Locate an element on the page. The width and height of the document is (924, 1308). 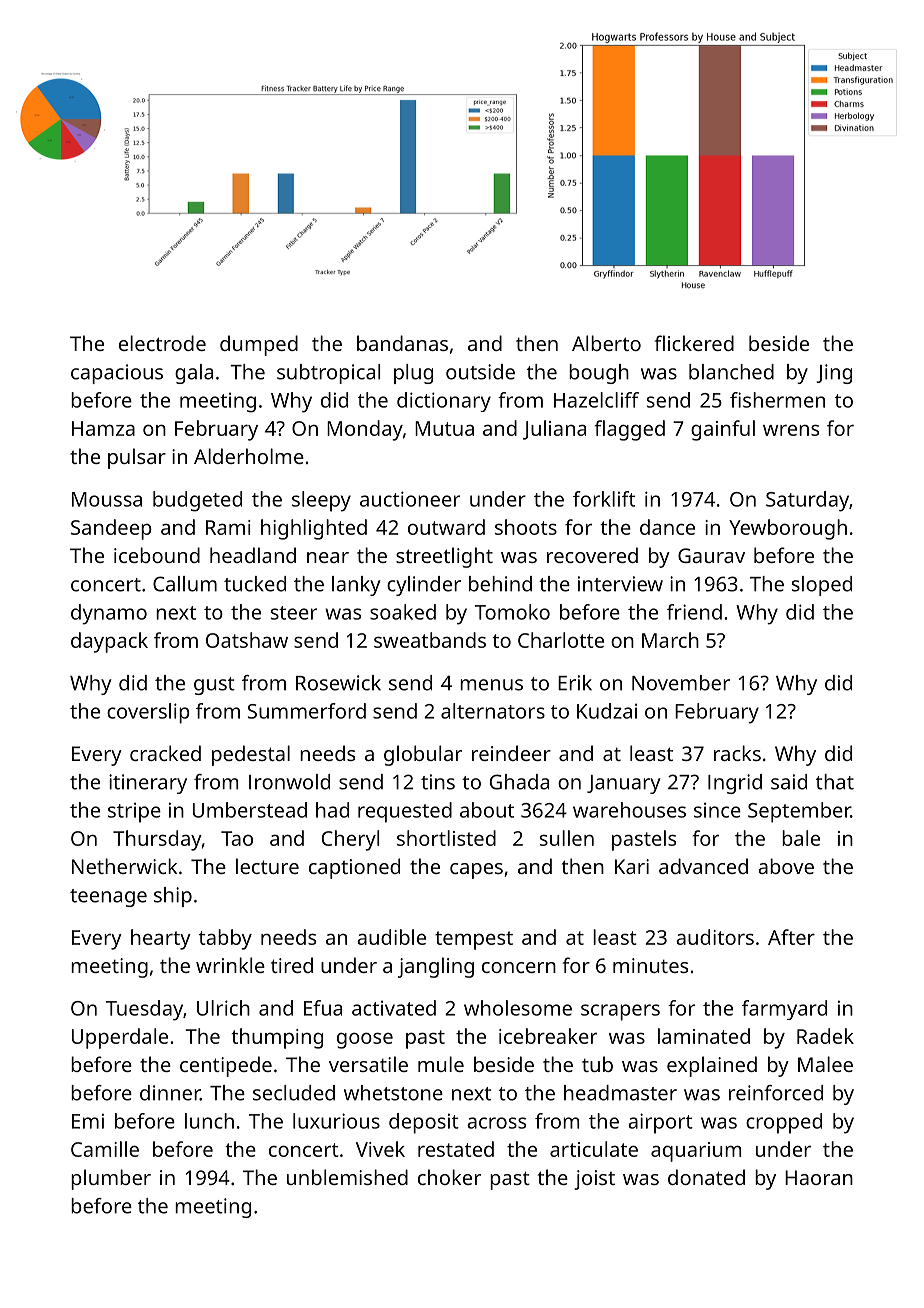
since is located at coordinates (717, 810).
